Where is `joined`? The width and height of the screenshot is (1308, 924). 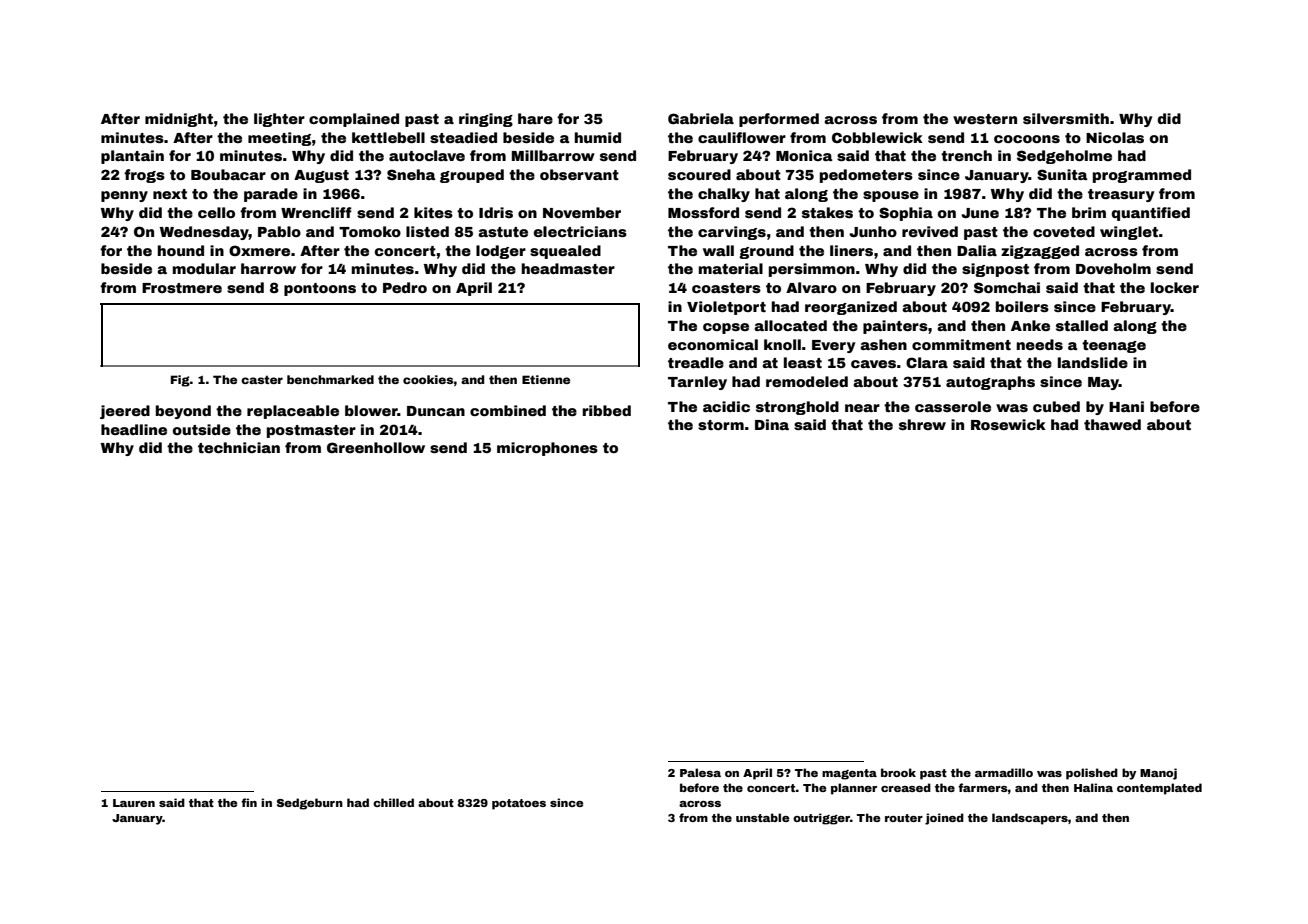
joined is located at coordinates (944, 819).
